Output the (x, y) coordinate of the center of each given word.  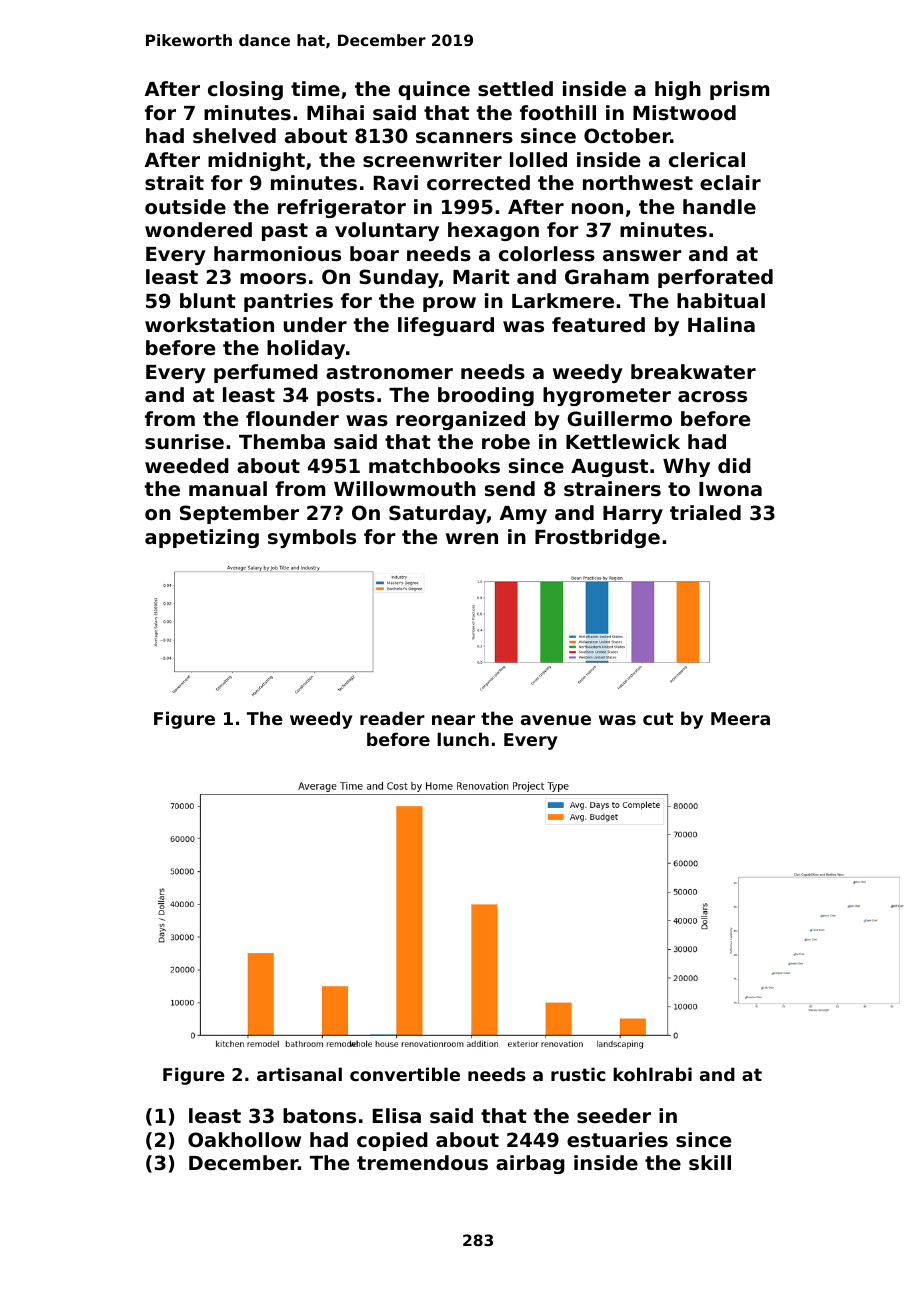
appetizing (202, 538)
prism (739, 90)
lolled (538, 159)
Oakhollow (244, 1139)
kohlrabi (652, 1074)
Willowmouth (405, 488)
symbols (312, 538)
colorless (547, 254)
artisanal (299, 1074)
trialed (705, 512)
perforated (715, 278)
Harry (633, 515)
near (453, 720)
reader (392, 718)
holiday (306, 349)
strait (174, 183)
